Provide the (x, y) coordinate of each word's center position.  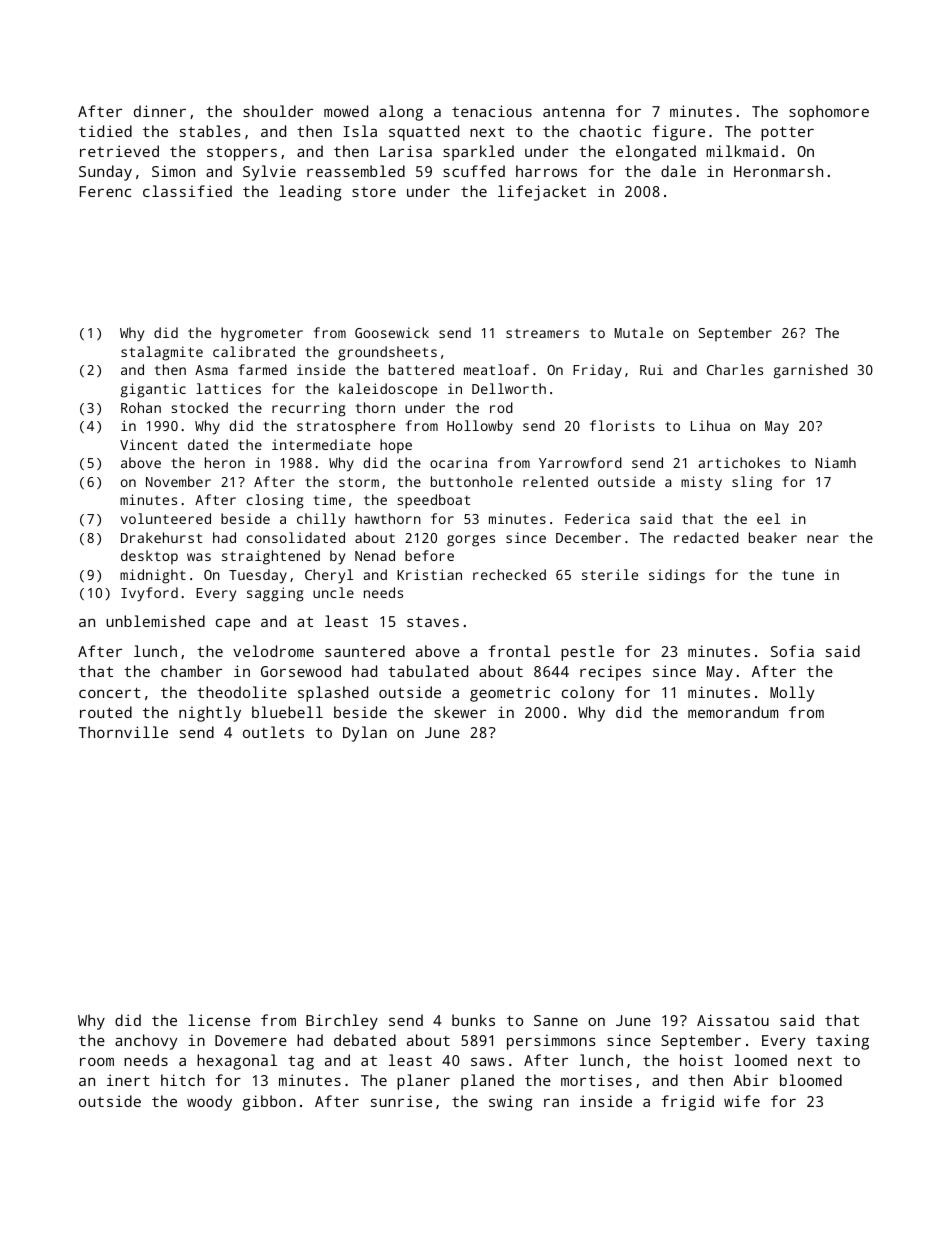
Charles (735, 369)
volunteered (166, 518)
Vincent (148, 444)
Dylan (365, 734)
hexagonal (237, 1062)
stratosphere (346, 427)
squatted (424, 133)
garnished (811, 371)
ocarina (458, 462)
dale (678, 171)
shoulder (278, 111)
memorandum (733, 712)
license (219, 1020)
